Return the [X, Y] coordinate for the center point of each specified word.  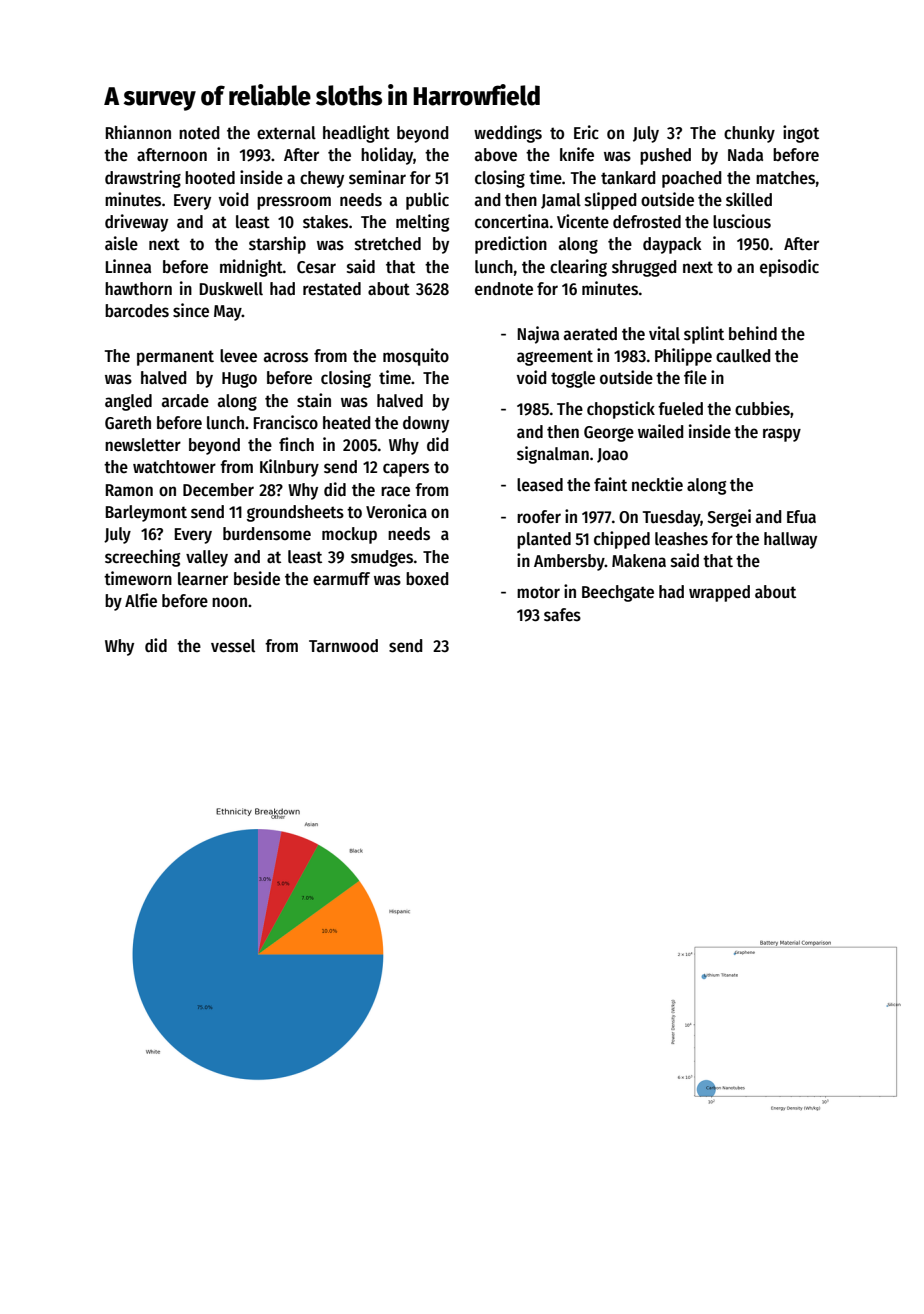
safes [562, 615]
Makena [639, 561]
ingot [801, 134]
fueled [680, 409]
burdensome [267, 534]
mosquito [416, 357]
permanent [175, 358]
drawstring [143, 179]
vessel [233, 646]
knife [577, 154]
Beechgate [618, 593]
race [395, 491]
